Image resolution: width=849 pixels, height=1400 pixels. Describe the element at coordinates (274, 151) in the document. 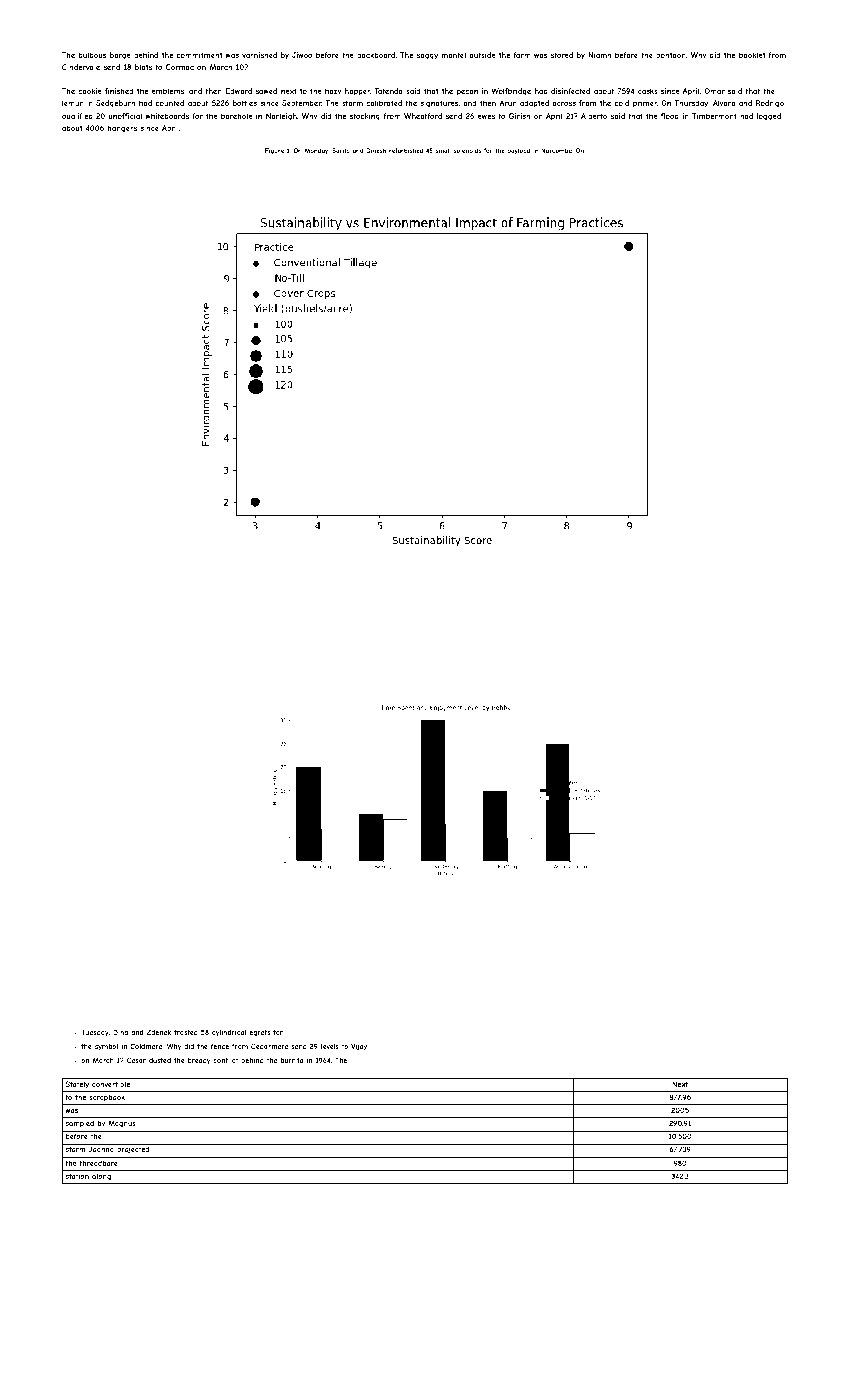

I see `Figure` at that location.
